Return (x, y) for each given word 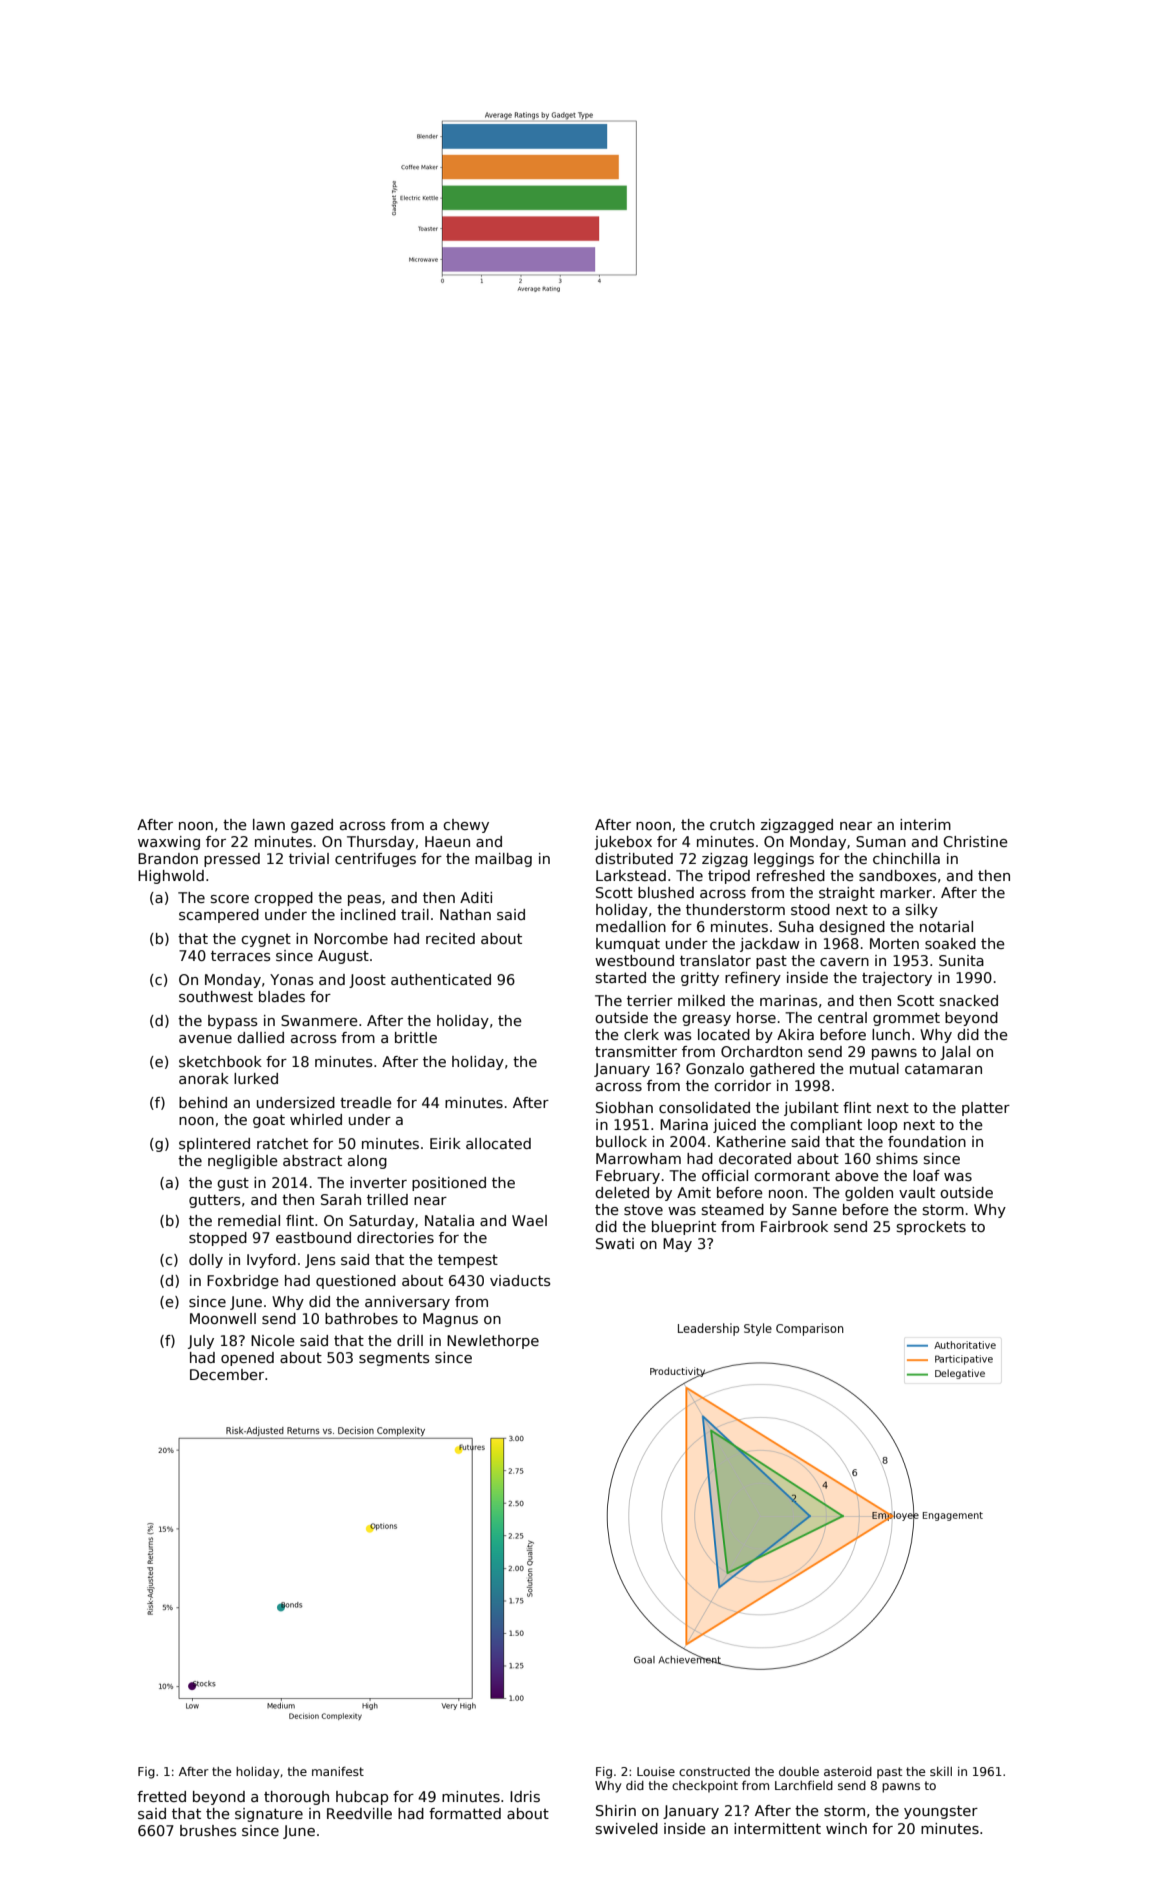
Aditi (476, 897)
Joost (367, 981)
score (230, 899)
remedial (249, 1220)
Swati (615, 1243)
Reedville (359, 1813)
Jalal (955, 1053)
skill (941, 1771)
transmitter (636, 1051)
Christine (975, 841)
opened (247, 1359)
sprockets (931, 1228)
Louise (656, 1771)
